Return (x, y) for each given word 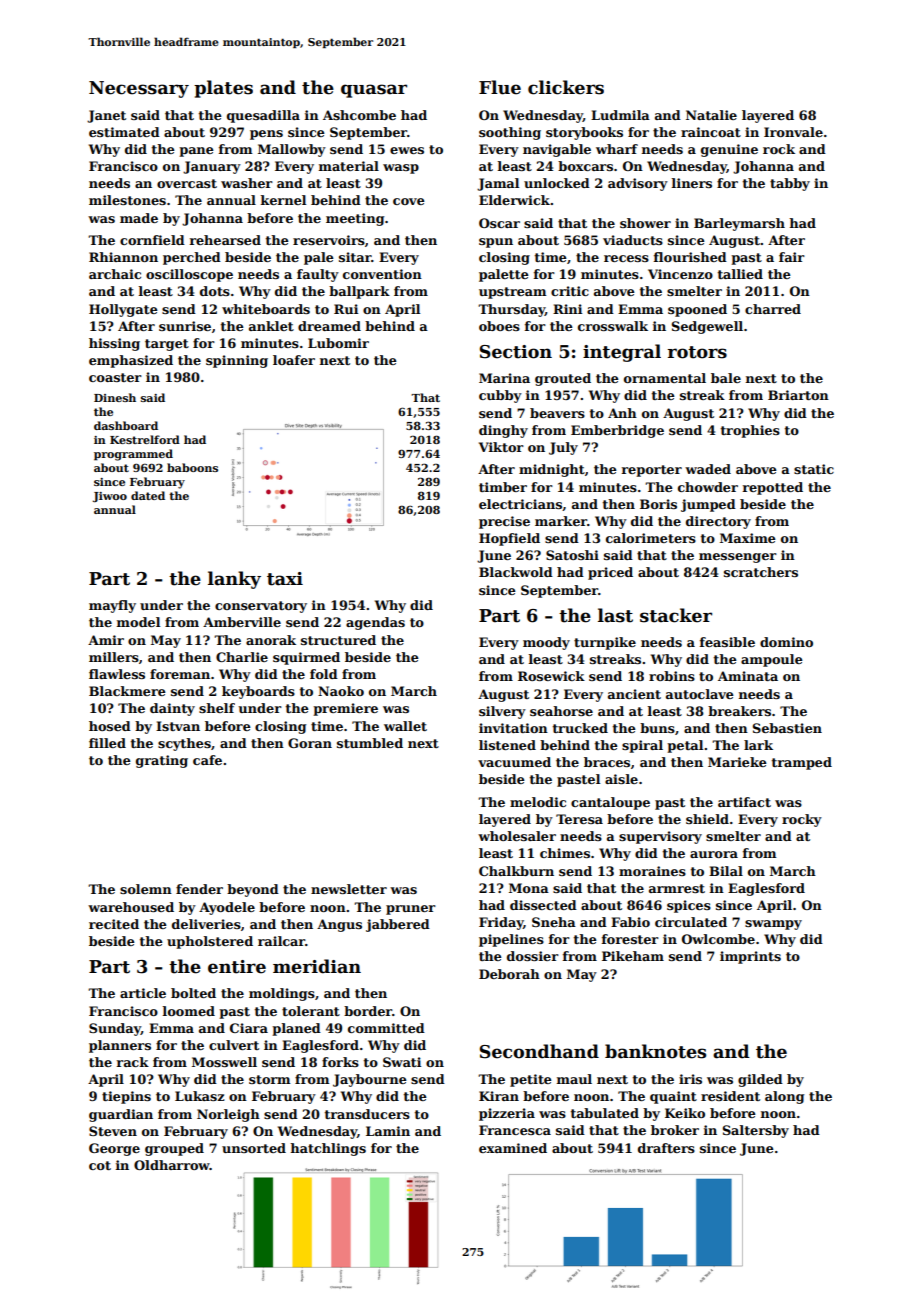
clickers (566, 87)
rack (133, 1062)
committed (386, 1028)
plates (223, 89)
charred (773, 309)
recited (114, 924)
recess (626, 258)
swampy (773, 925)
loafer (294, 360)
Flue (500, 87)
